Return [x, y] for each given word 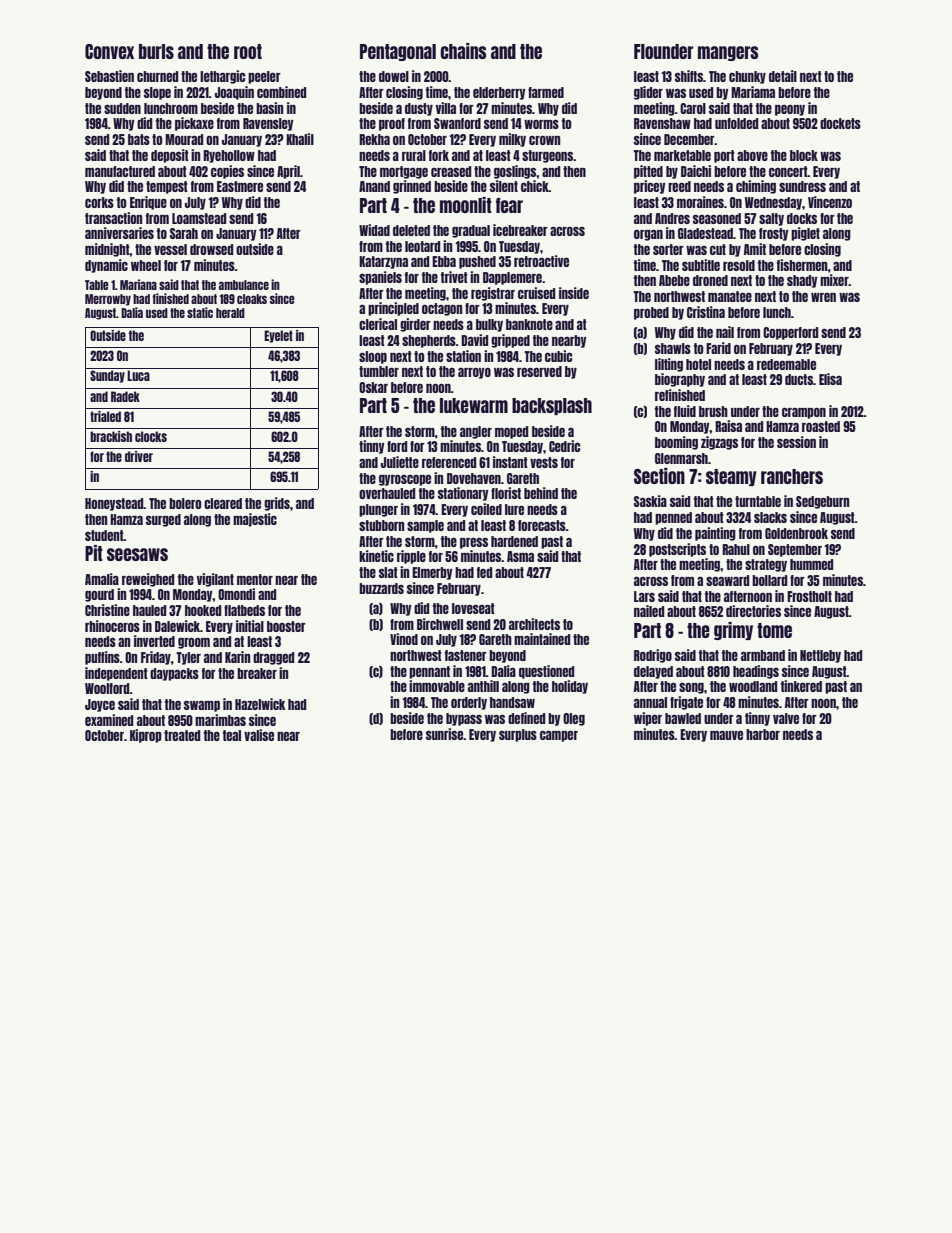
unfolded [736, 123]
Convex [109, 51]
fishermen [802, 265]
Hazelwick [260, 704]
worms [541, 124]
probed [651, 313]
